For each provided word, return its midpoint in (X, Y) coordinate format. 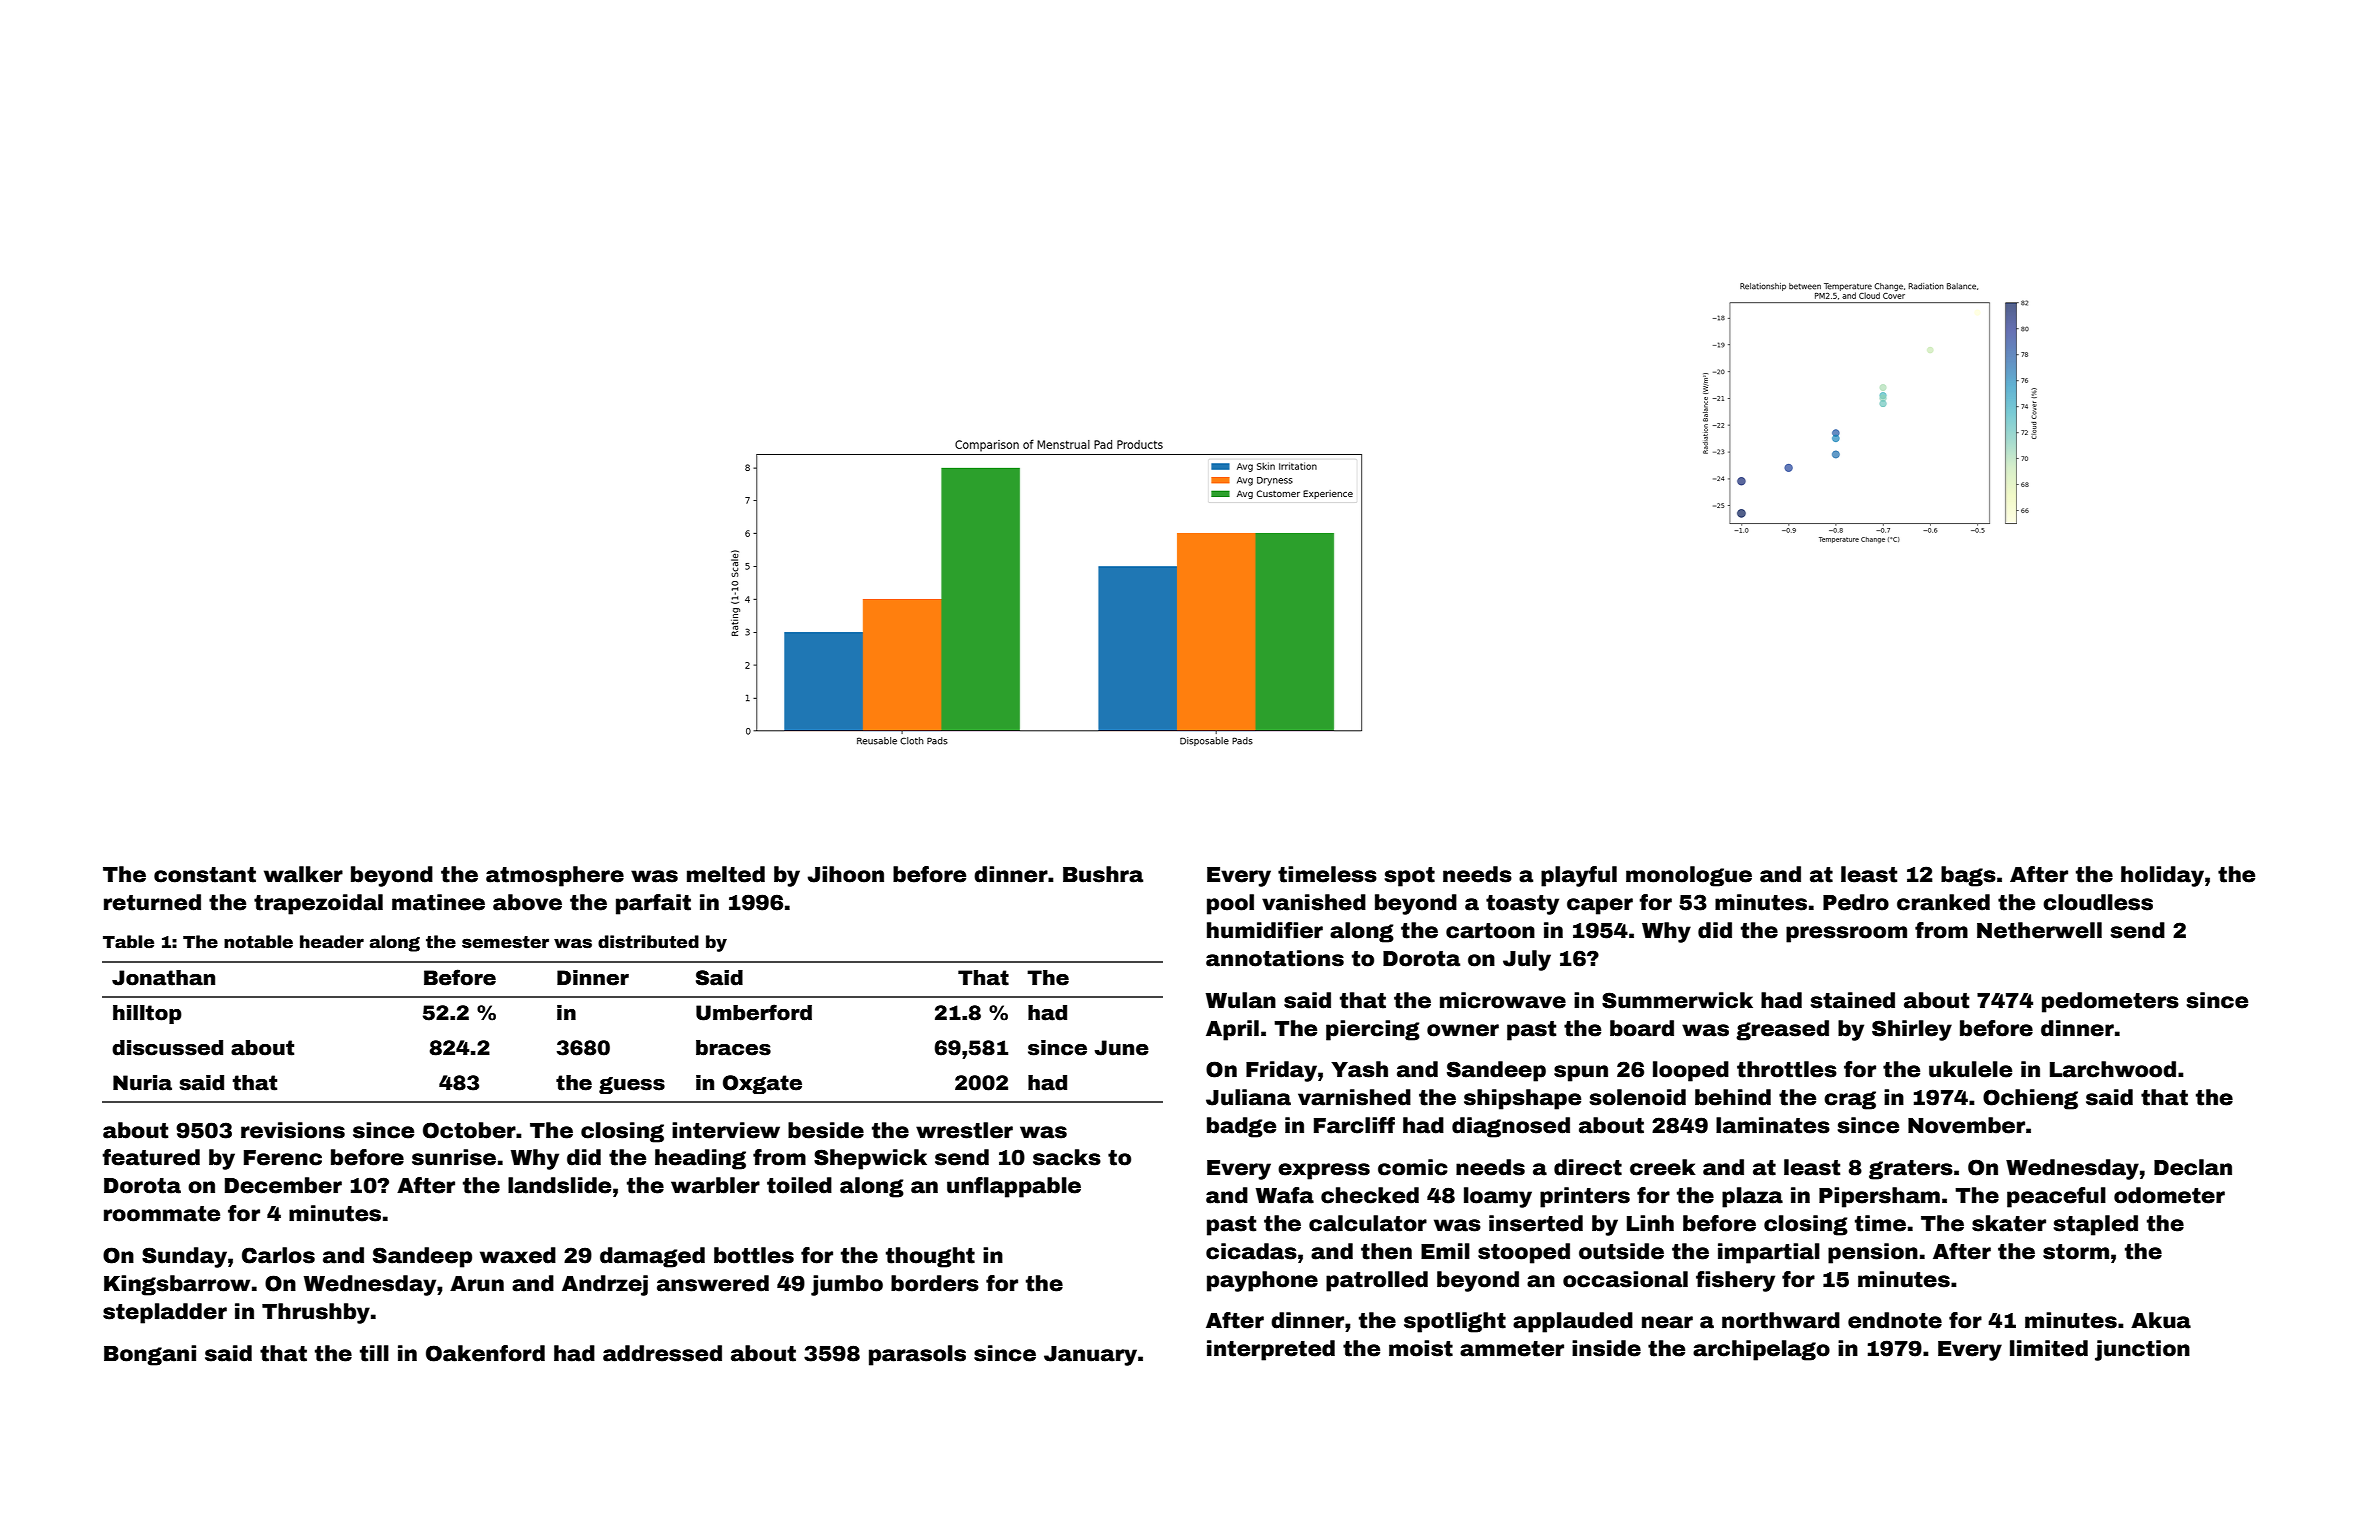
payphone (1262, 1281)
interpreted (1271, 1350)
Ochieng (2030, 1099)
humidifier (1265, 930)
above (527, 902)
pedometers (2110, 1002)
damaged (652, 1257)
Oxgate (762, 1084)
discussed (167, 1048)
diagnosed (1511, 1127)
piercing (1373, 1030)
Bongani (150, 1355)
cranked (1943, 902)
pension (1873, 1253)
